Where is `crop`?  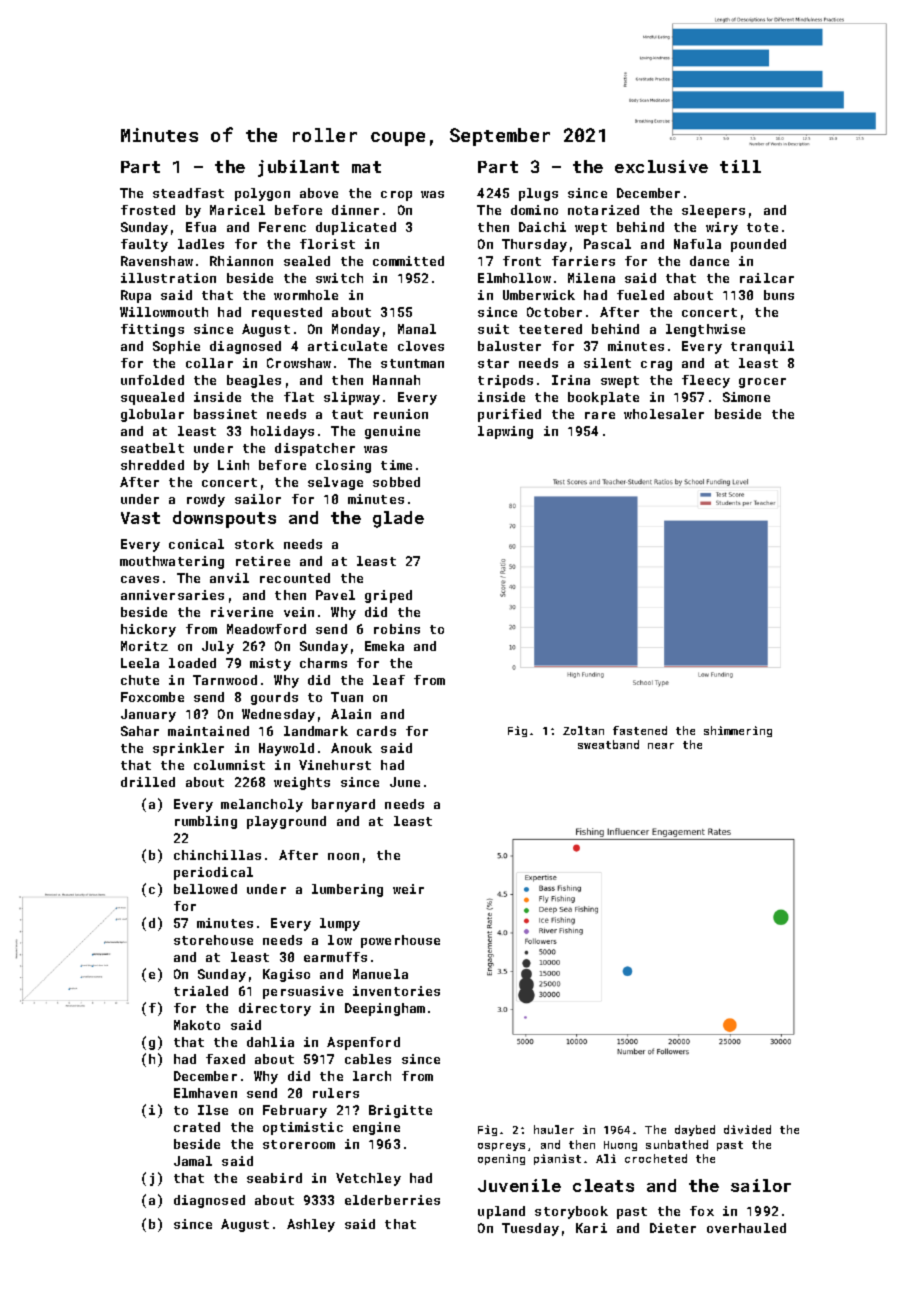 crop is located at coordinates (396, 196).
